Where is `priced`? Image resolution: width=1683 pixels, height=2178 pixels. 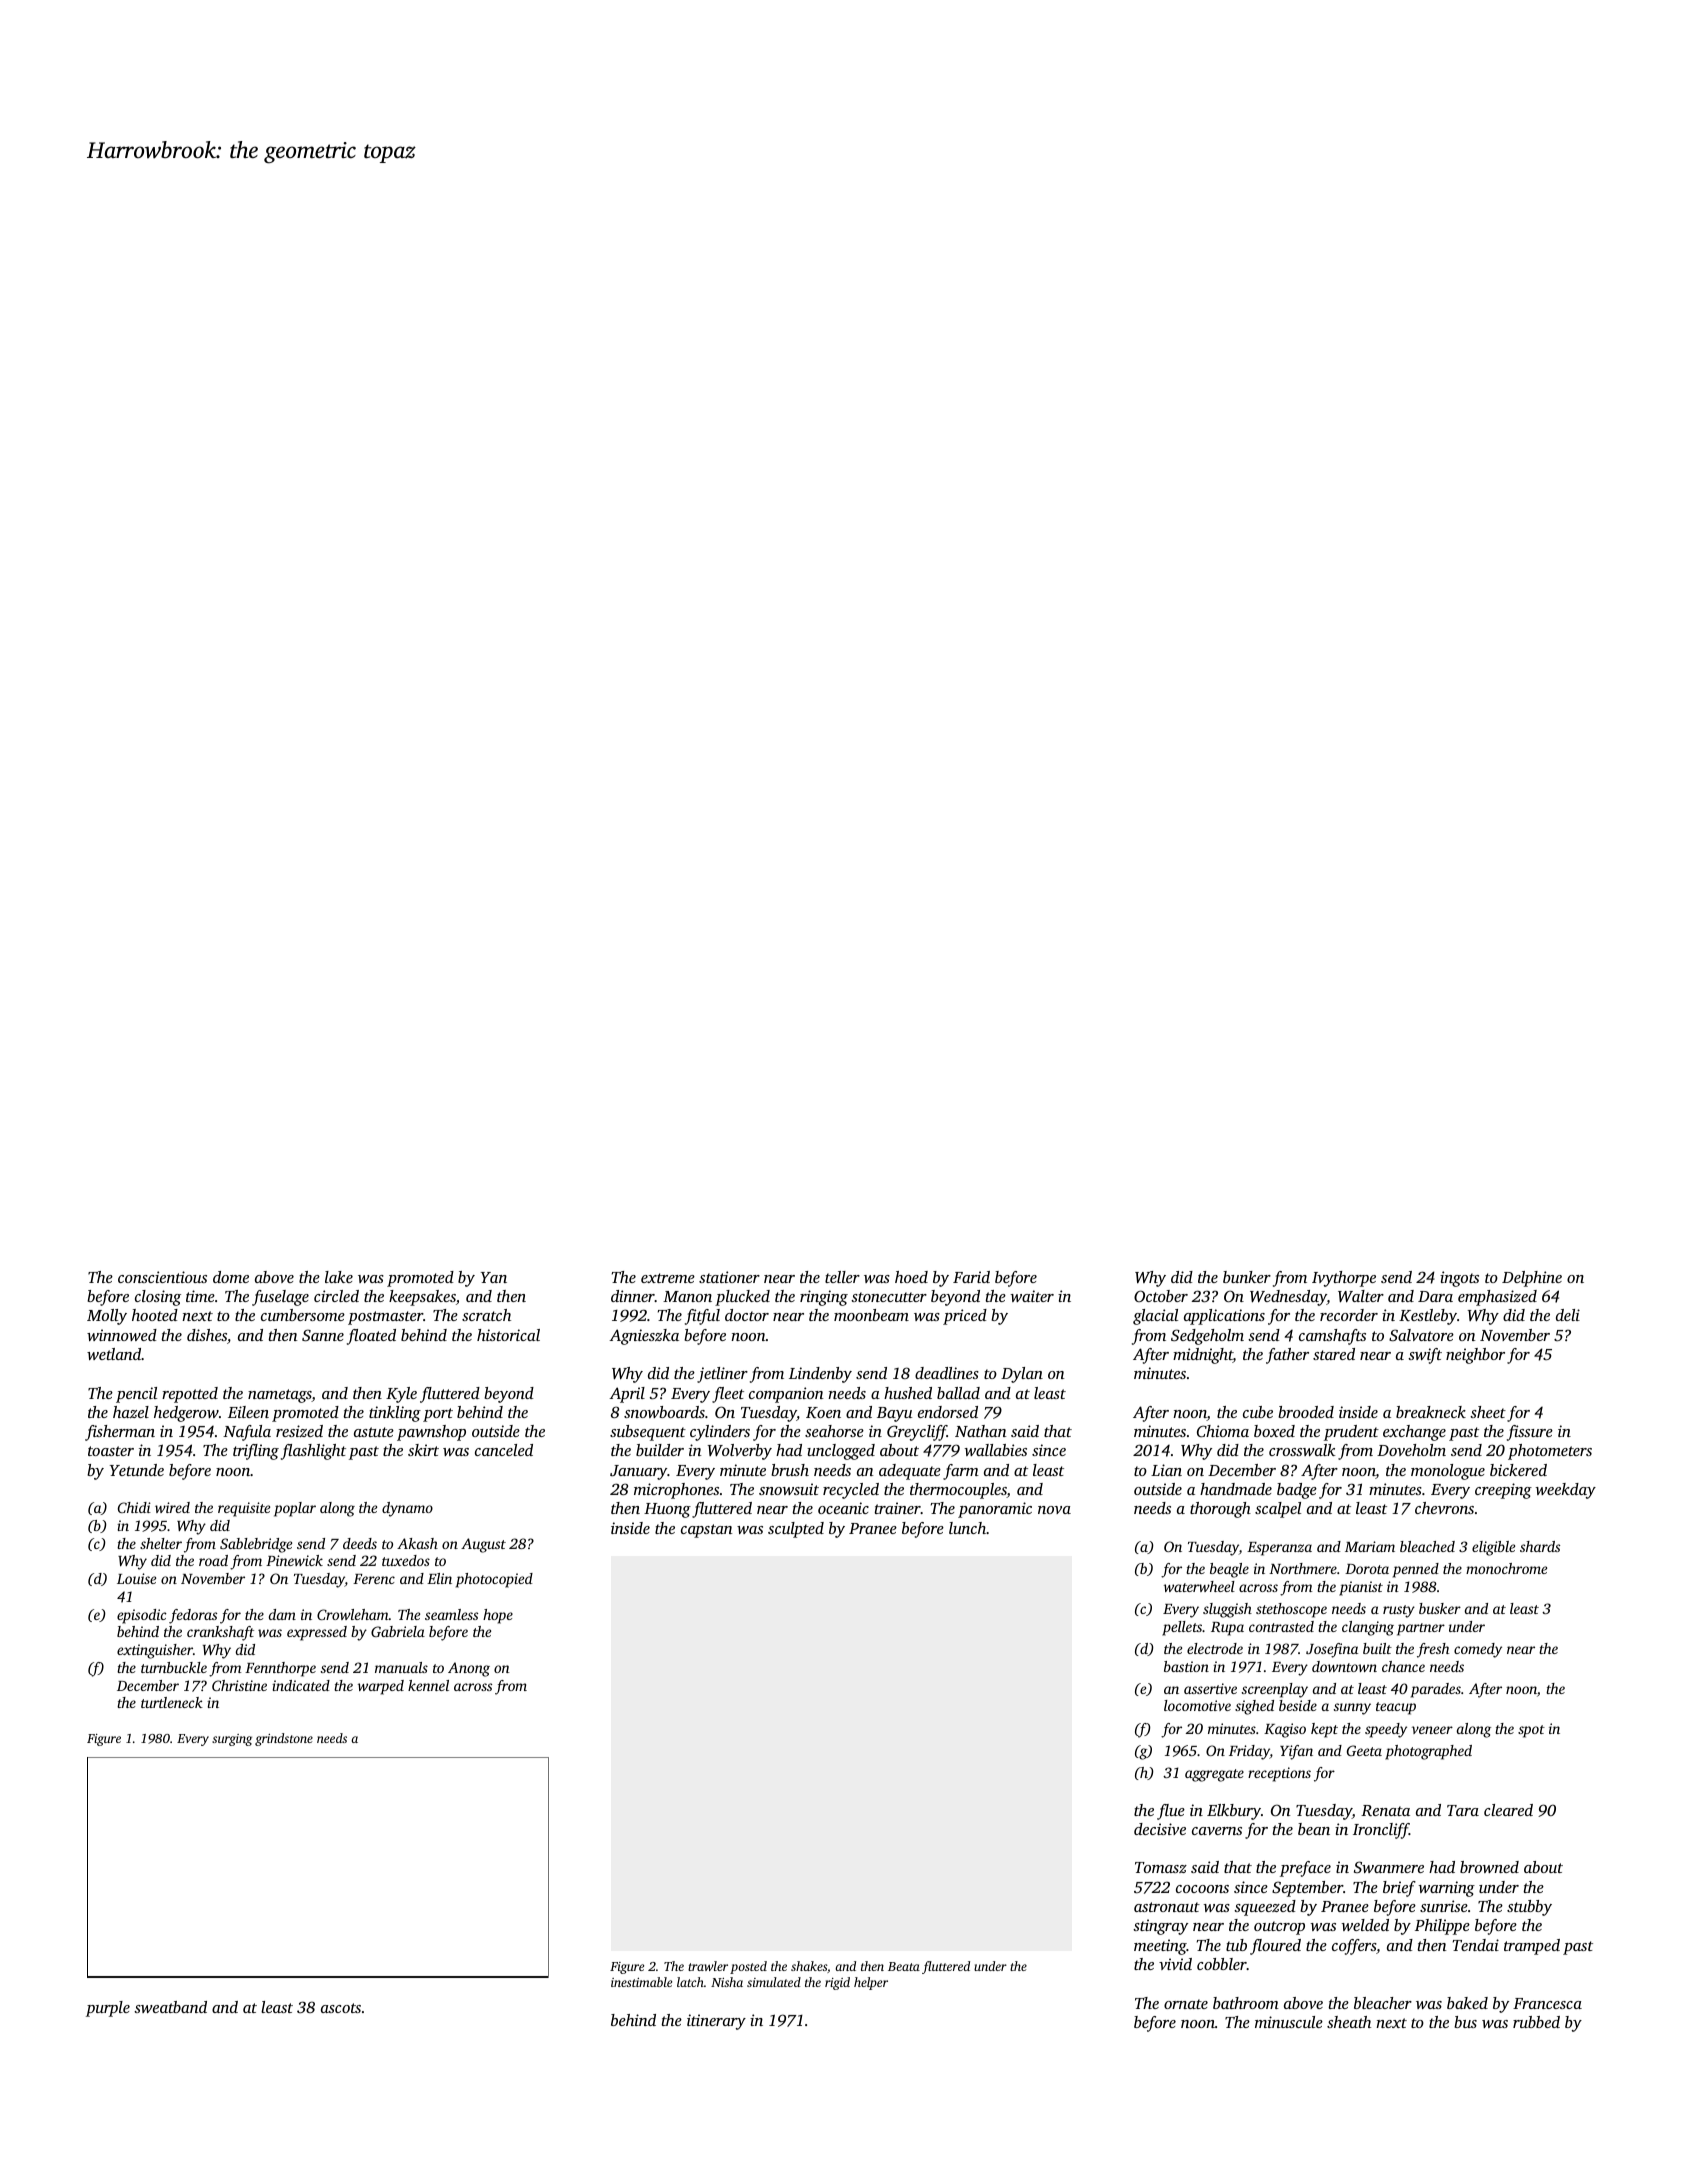 priced is located at coordinates (965, 1317).
